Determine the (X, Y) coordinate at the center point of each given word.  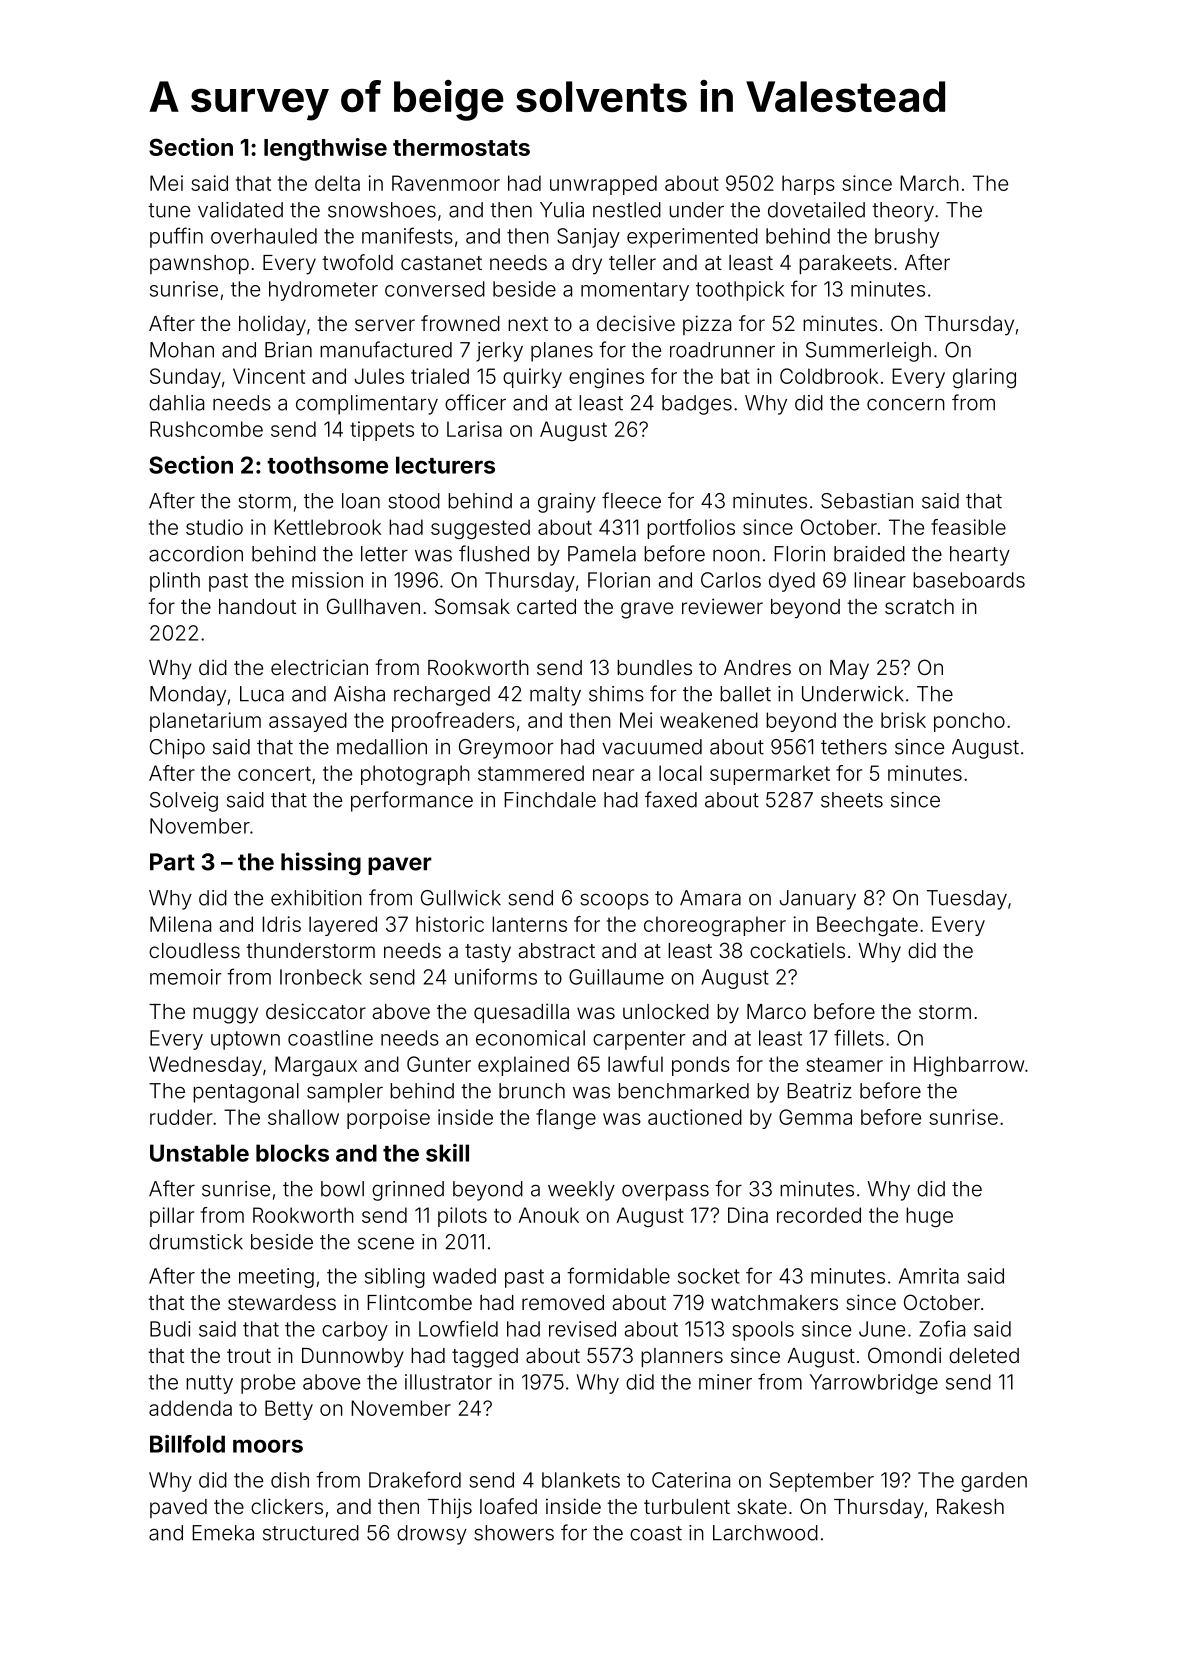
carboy (355, 1331)
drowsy (432, 1535)
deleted (984, 1355)
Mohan (182, 350)
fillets (859, 1037)
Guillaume (616, 977)
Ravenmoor (446, 183)
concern (906, 404)
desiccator (316, 1011)
